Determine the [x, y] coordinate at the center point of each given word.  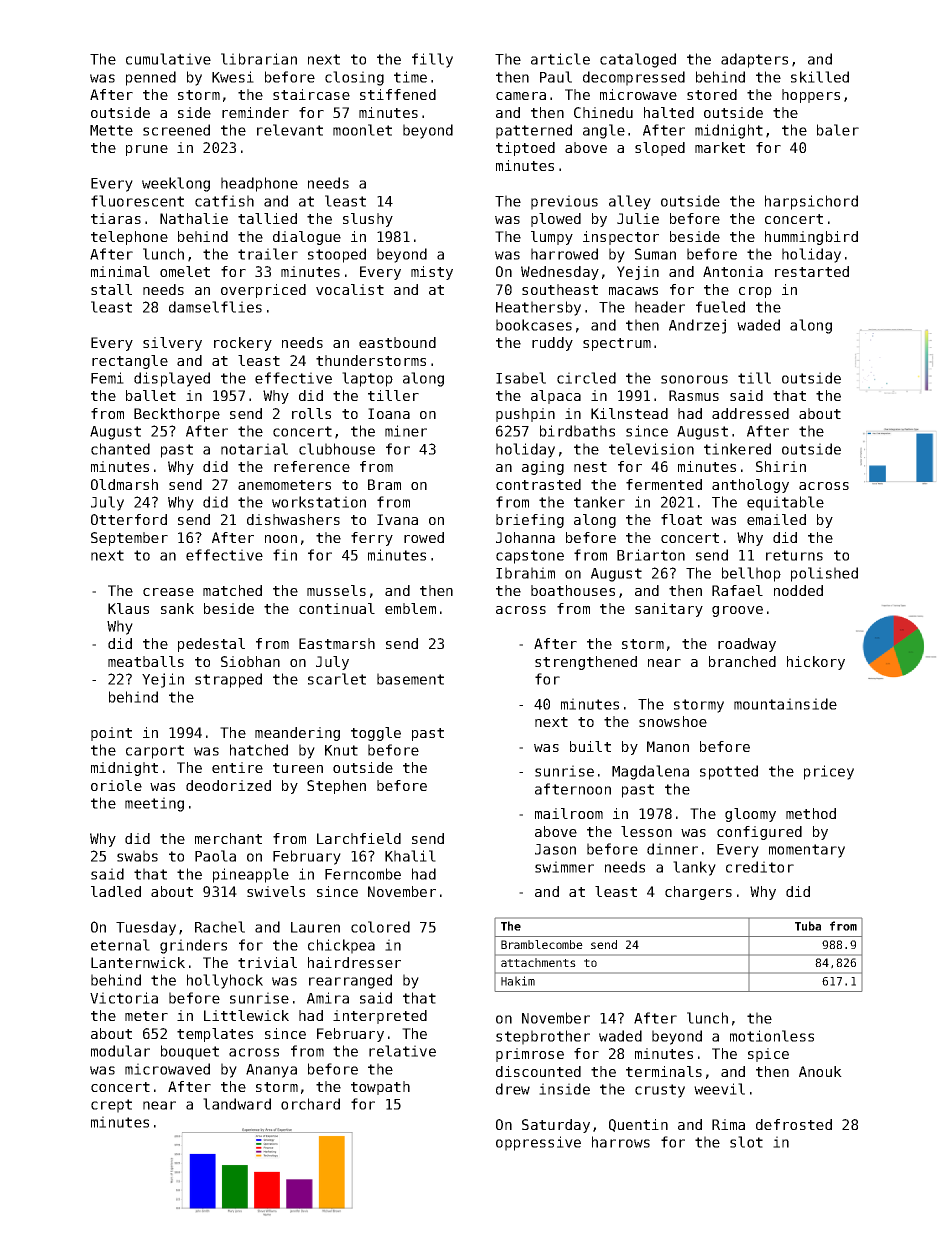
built [590, 746]
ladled [116, 891]
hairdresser [354, 962]
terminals [664, 1071]
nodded [798, 590]
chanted [120, 449]
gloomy [750, 815]
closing [354, 78]
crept [111, 1106]
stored [712, 94]
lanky [694, 868]
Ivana [397, 519]
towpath [380, 1088]
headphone [259, 184]
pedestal [211, 645]
